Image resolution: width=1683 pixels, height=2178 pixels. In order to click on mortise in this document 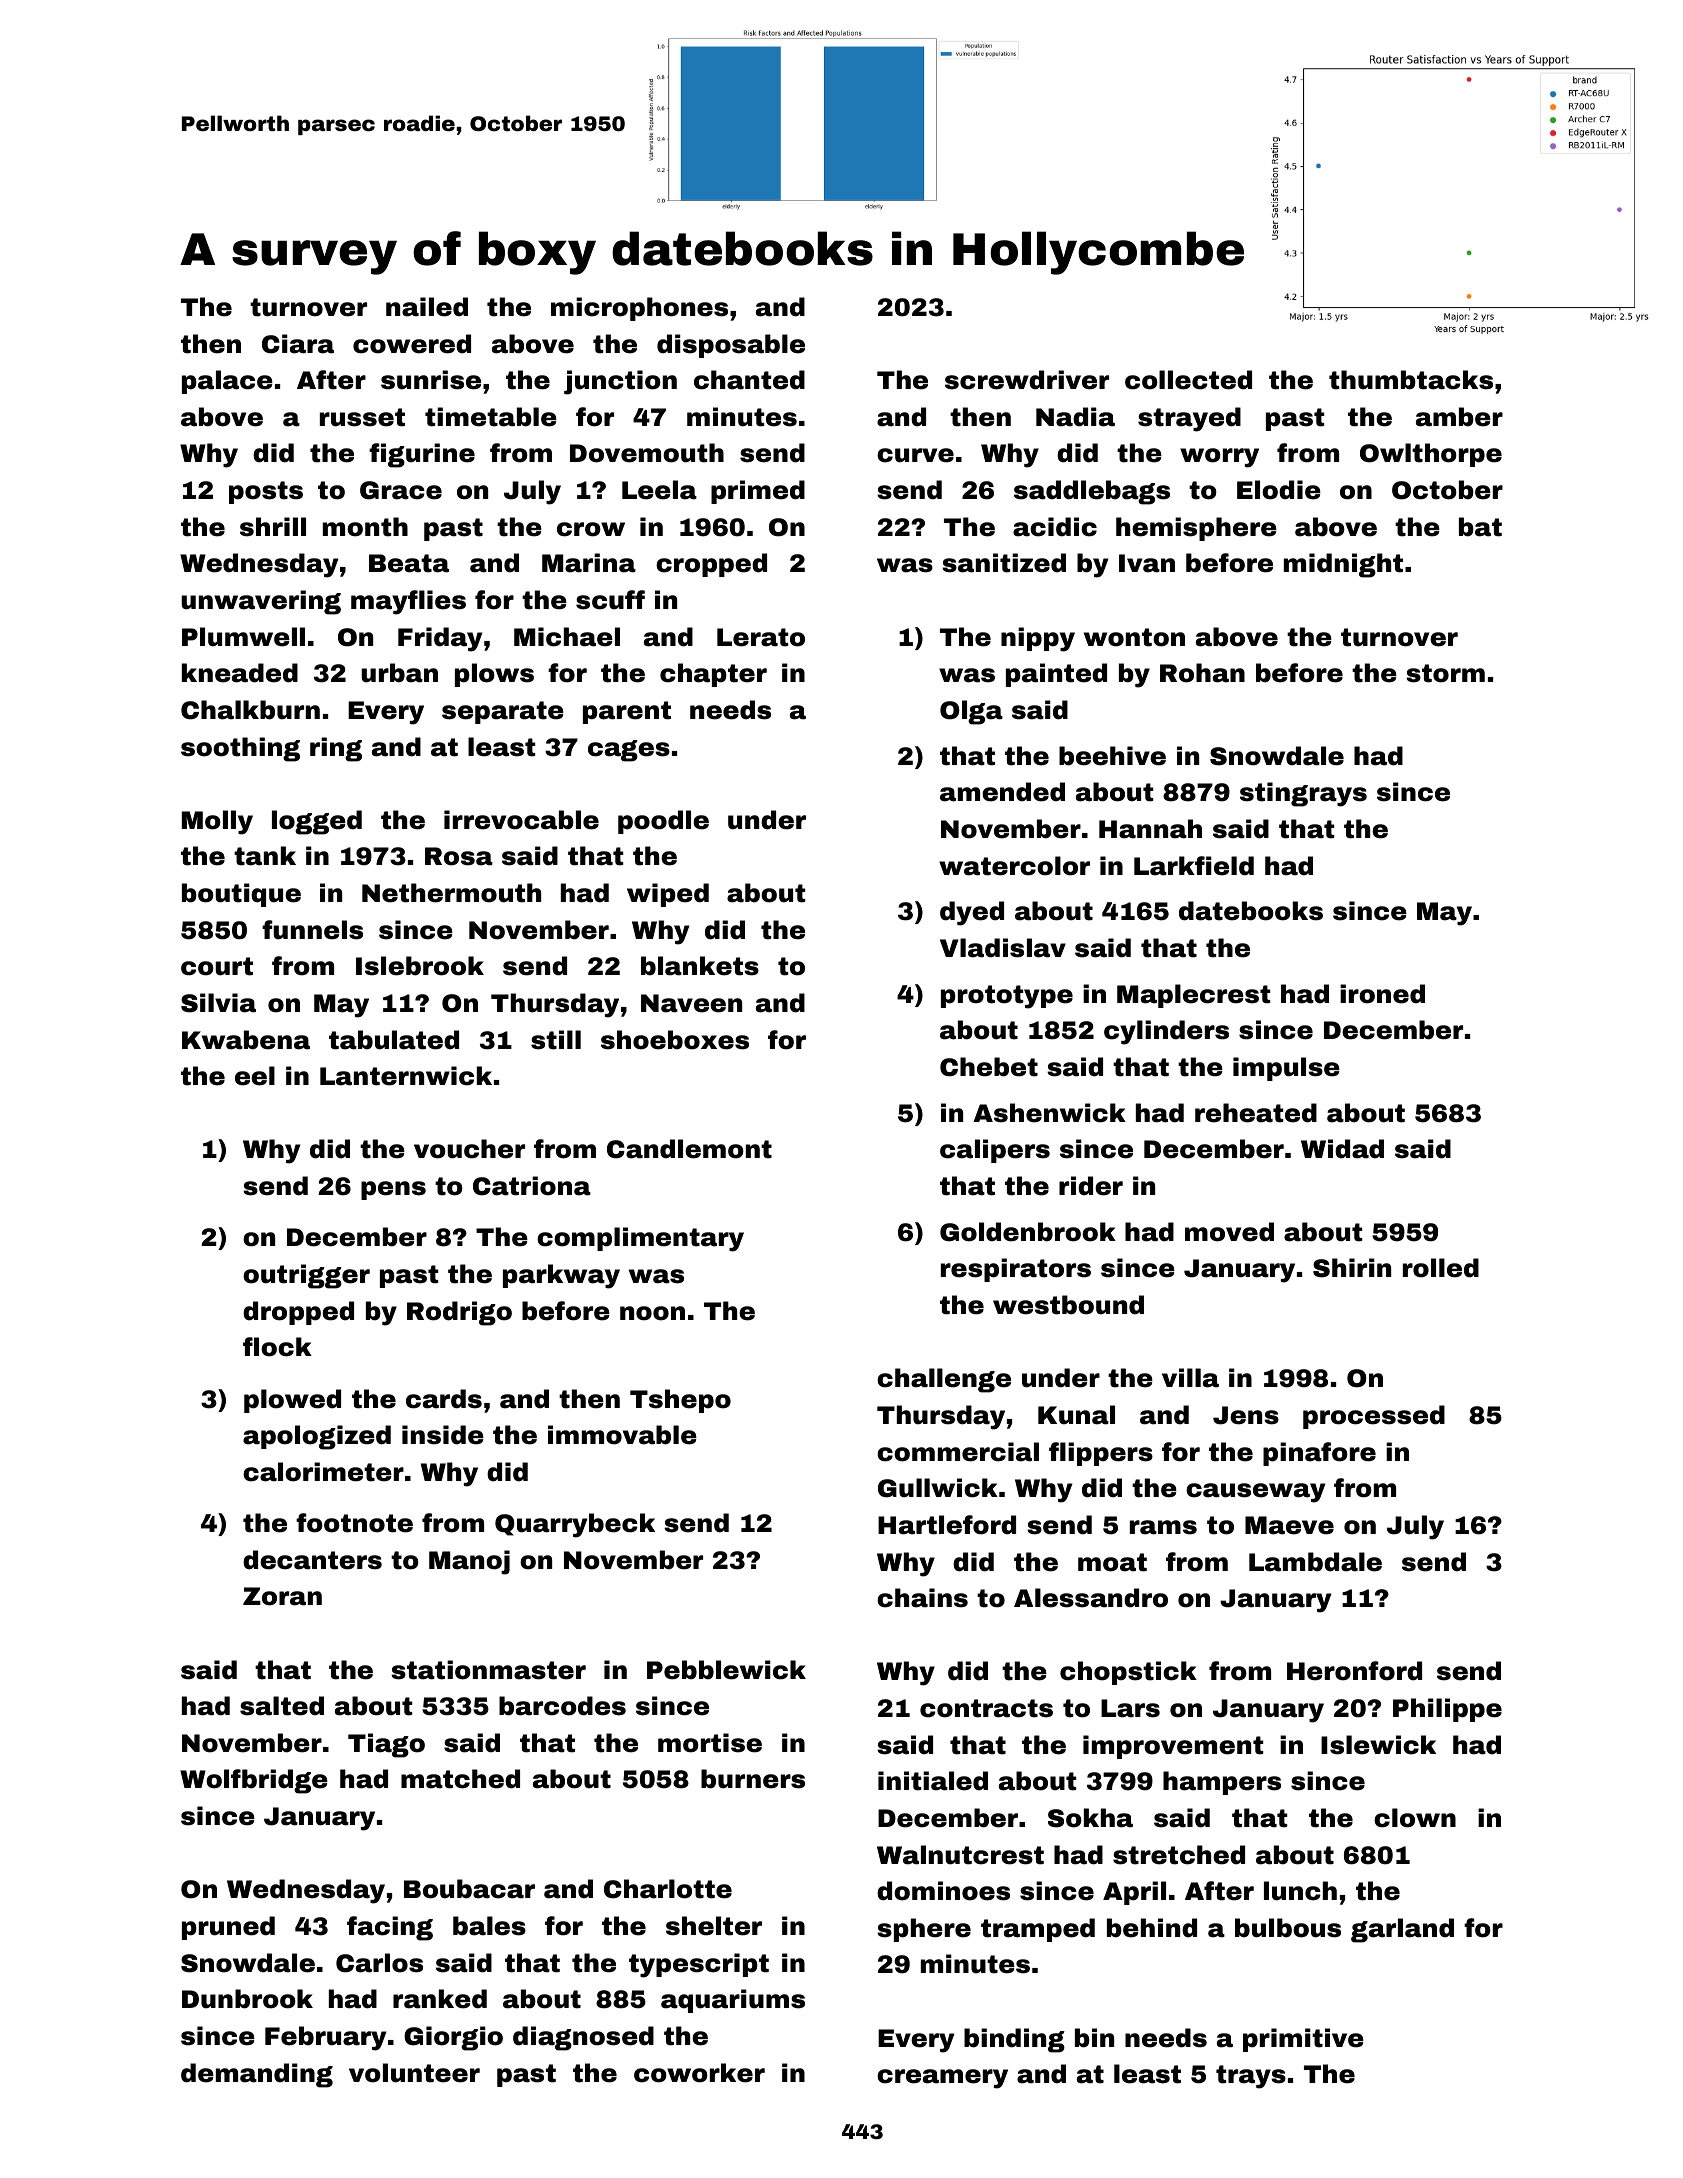, I will do `click(710, 1743)`.
